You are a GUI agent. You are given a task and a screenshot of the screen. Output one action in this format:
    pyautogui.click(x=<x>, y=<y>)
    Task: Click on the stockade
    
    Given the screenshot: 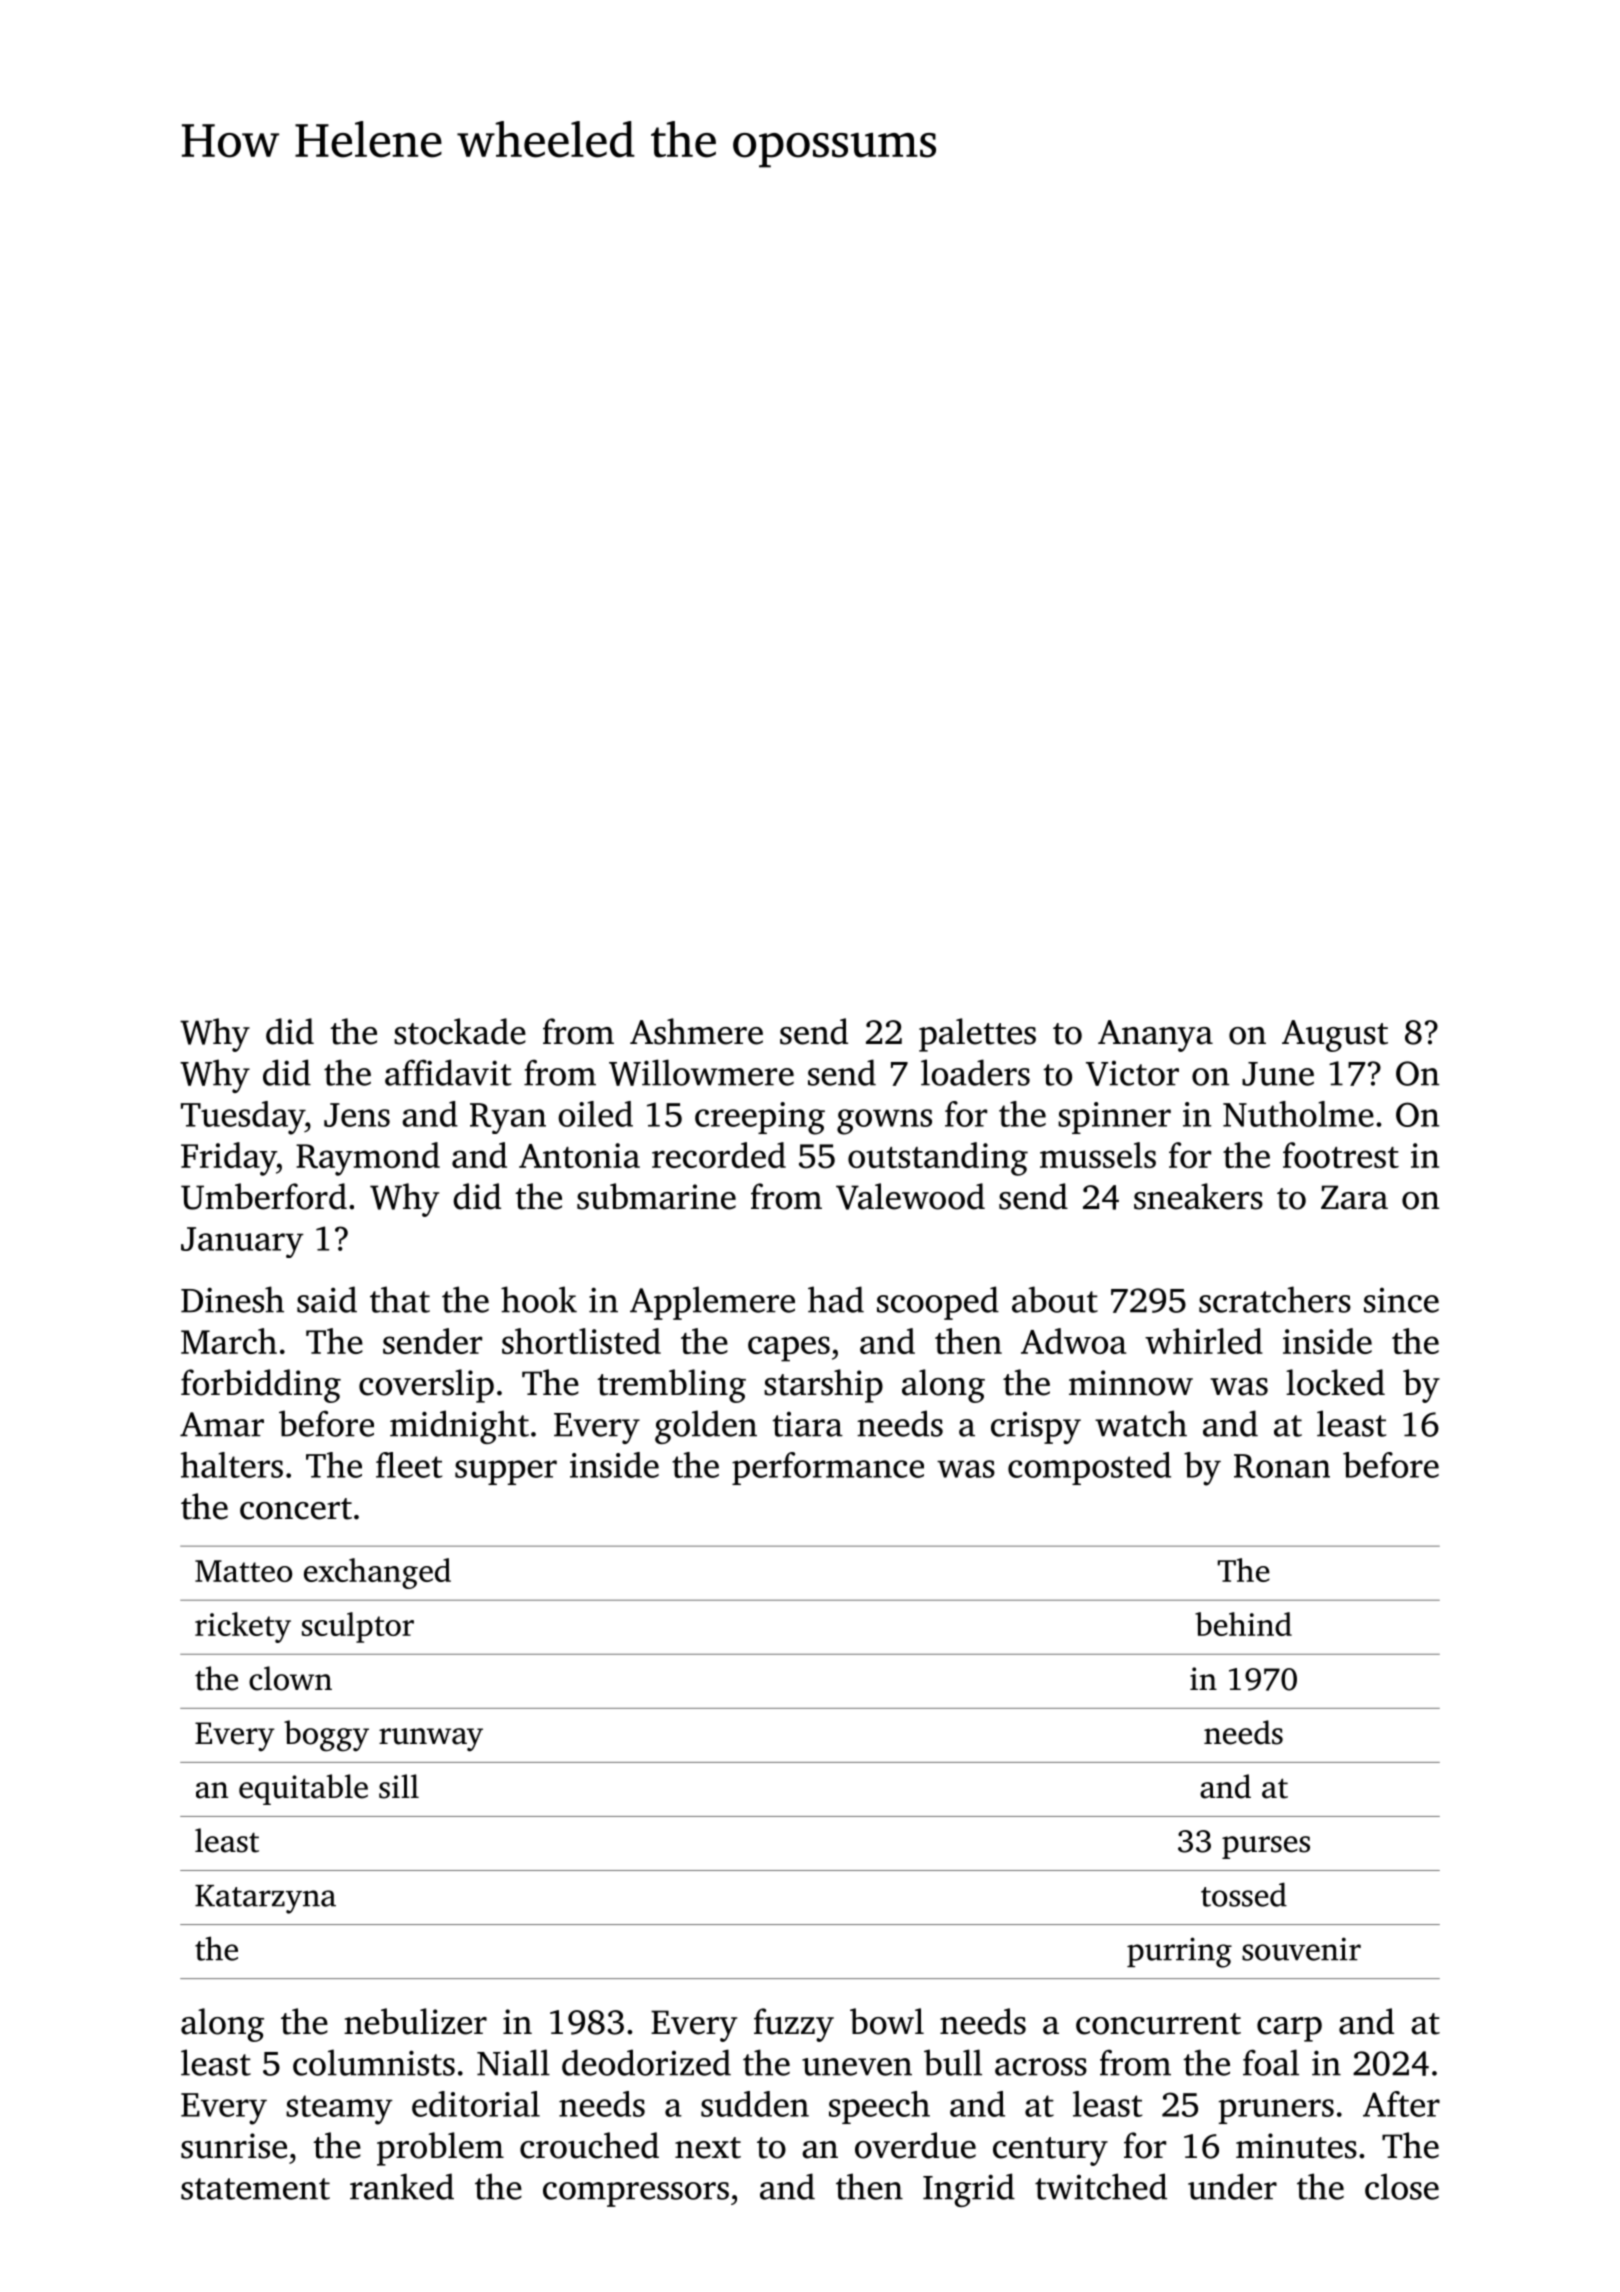 What is the action you would take?
    pyautogui.click(x=460, y=1031)
